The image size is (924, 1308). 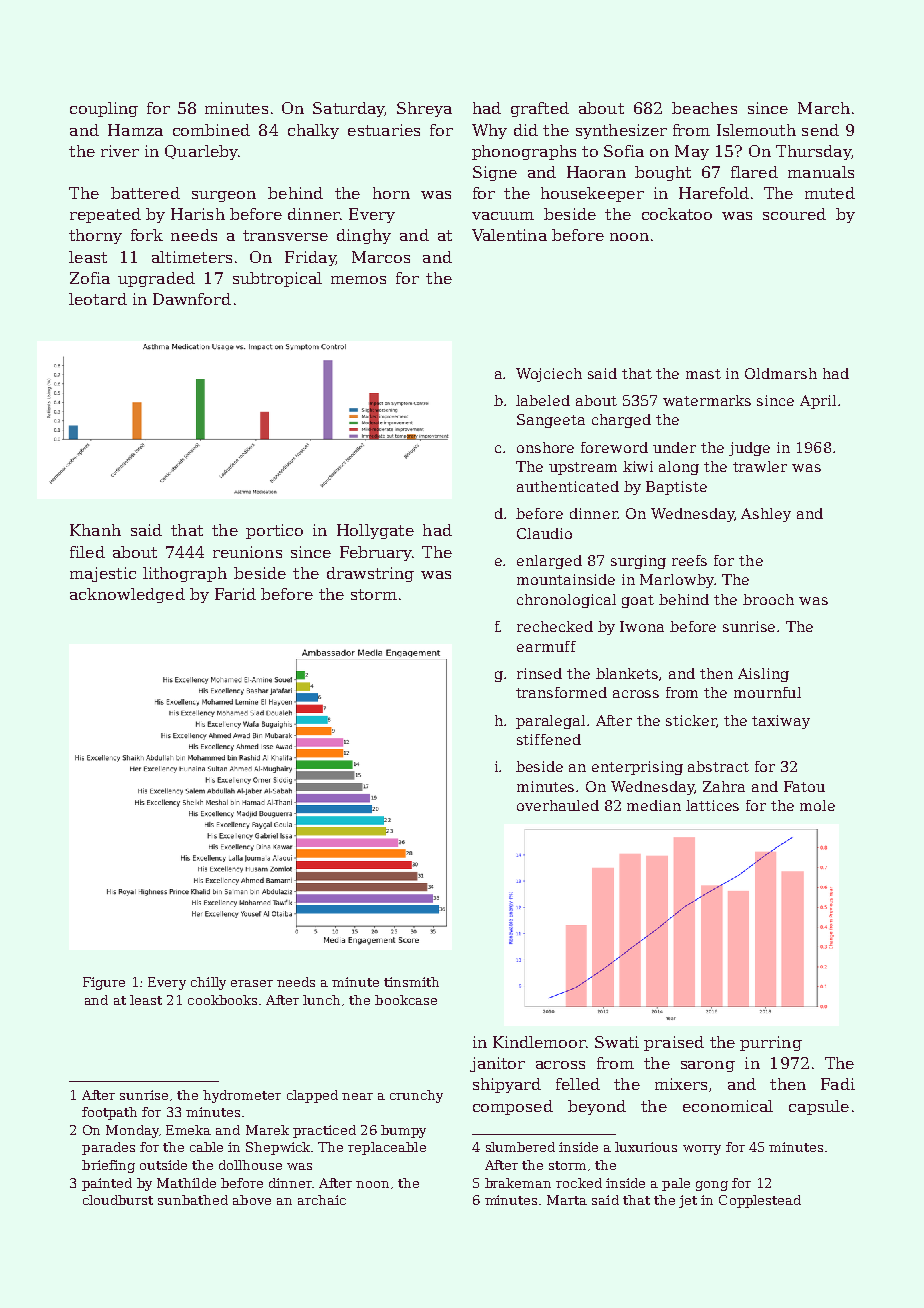 I want to click on judge, so click(x=749, y=449).
